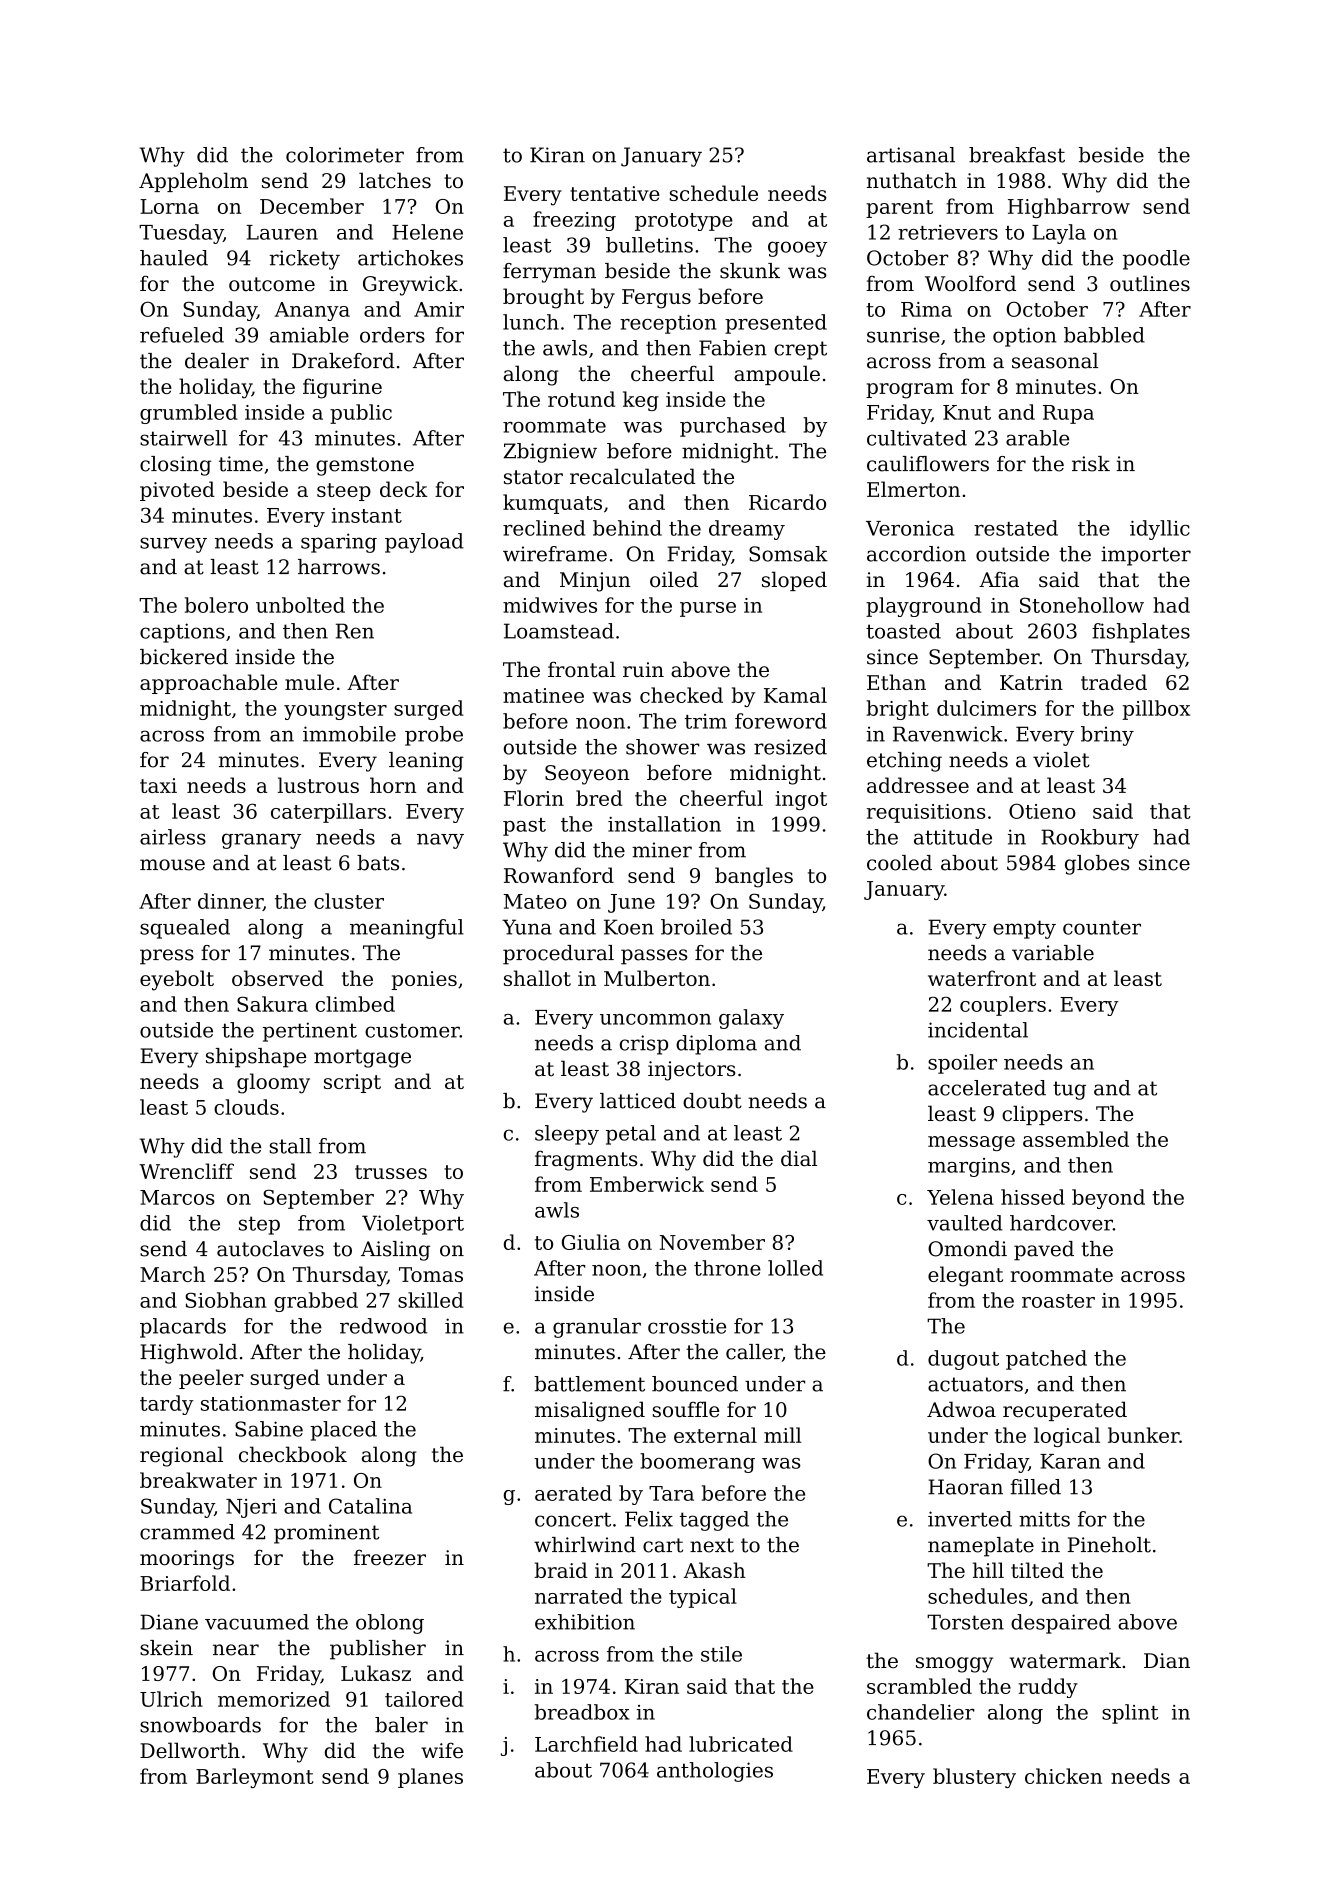 The height and width of the page is (1881, 1330). What do you see at coordinates (721, 1654) in the page?
I see `stile` at bounding box center [721, 1654].
